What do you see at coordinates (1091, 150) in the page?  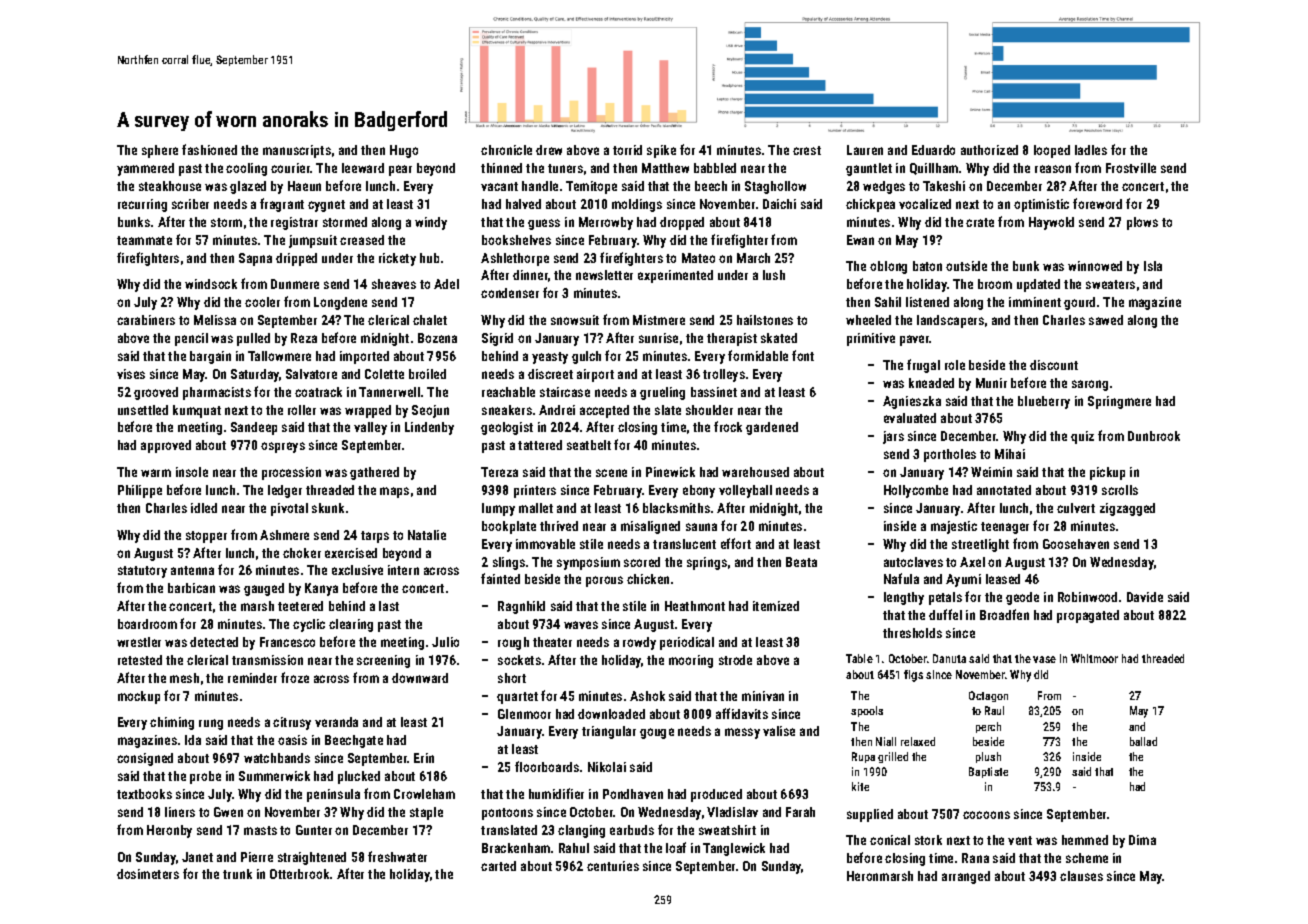 I see `ladles` at bounding box center [1091, 150].
